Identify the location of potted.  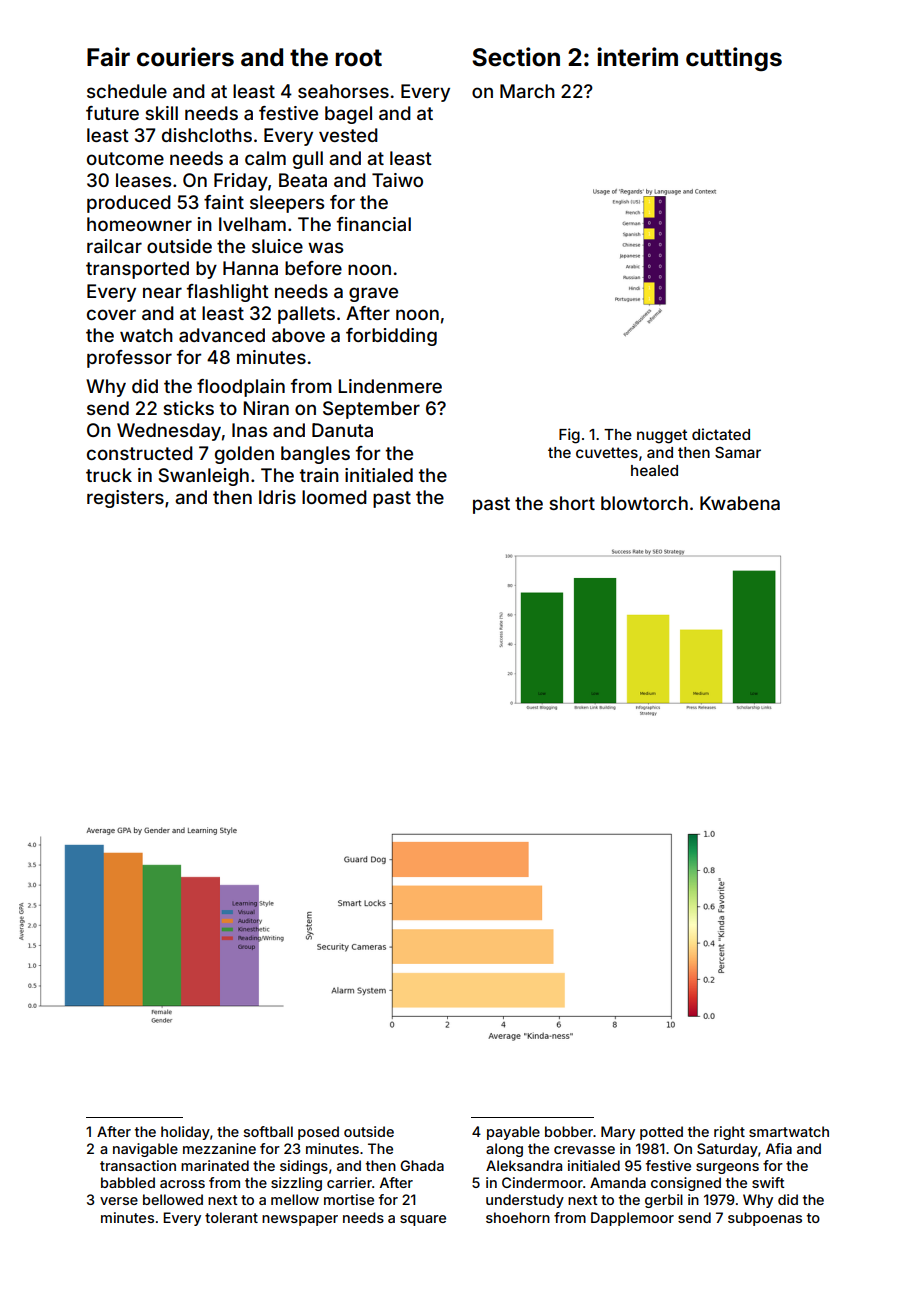
(661, 1133).
